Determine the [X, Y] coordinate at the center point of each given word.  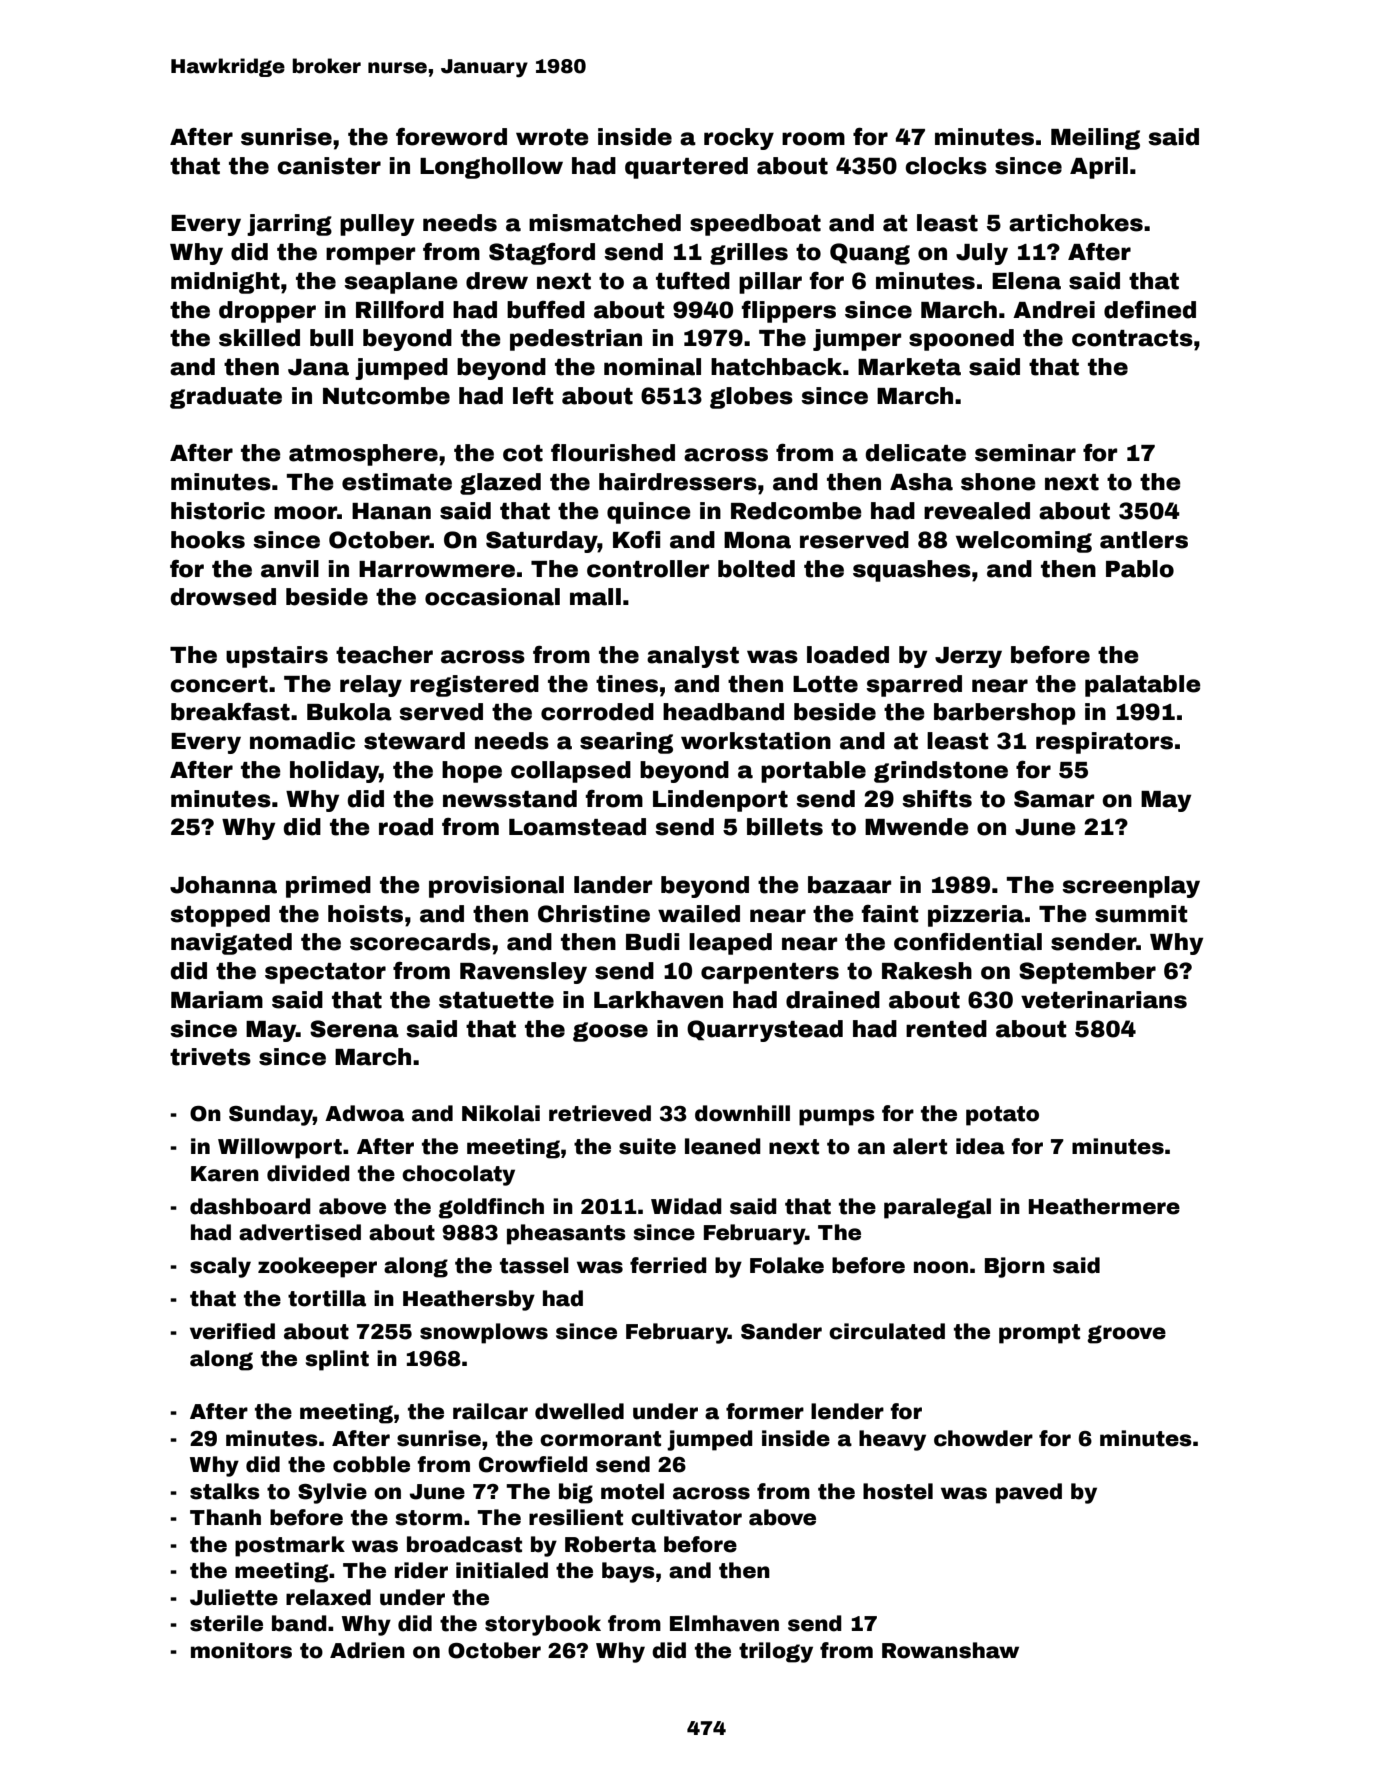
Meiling [1095, 139]
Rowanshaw [950, 1650]
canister [329, 166]
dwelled [579, 1411]
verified [232, 1331]
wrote [552, 137]
